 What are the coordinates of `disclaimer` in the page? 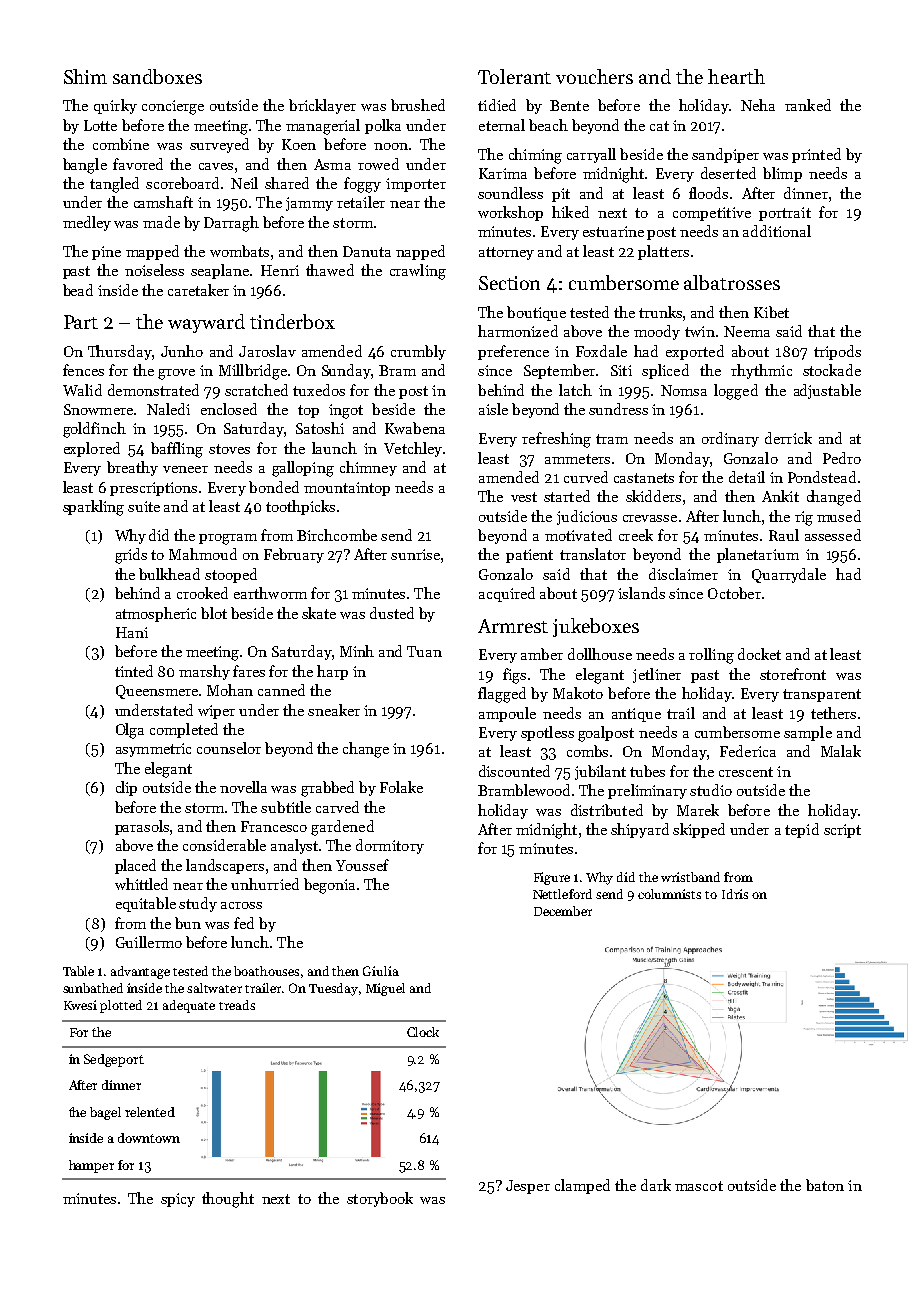 It's located at (683, 574).
